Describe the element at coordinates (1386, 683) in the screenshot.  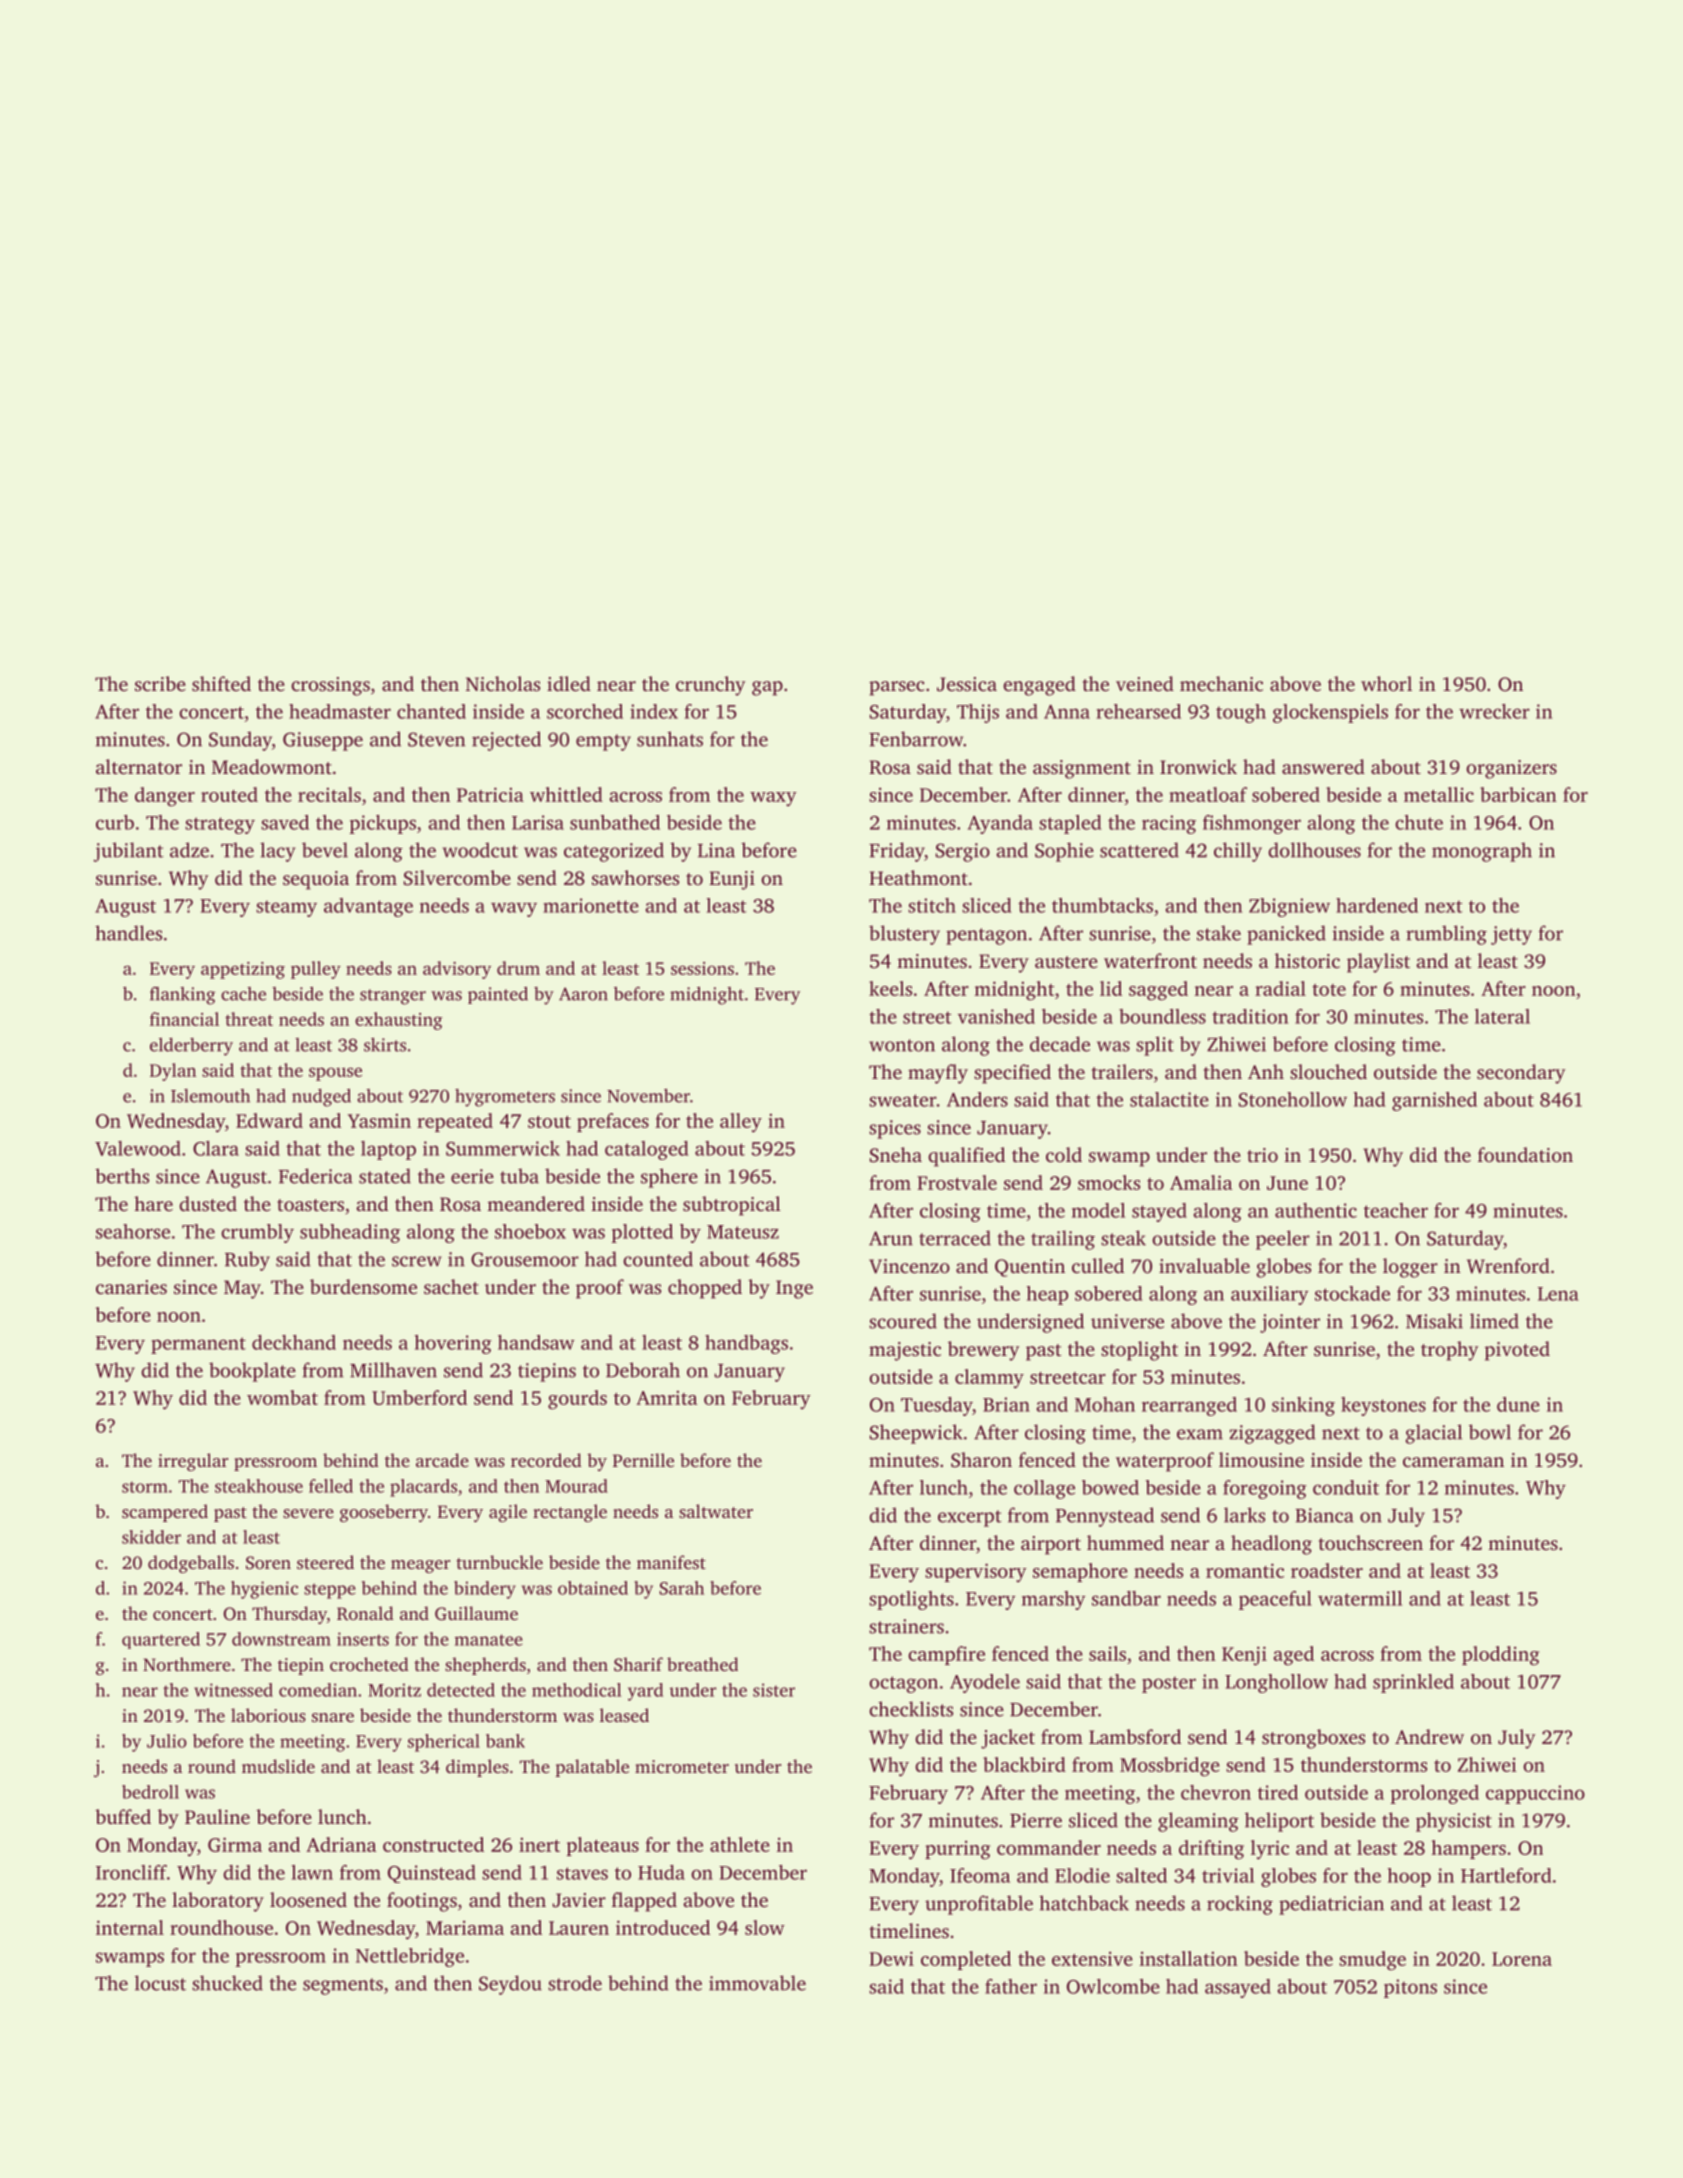
I see `whorl` at that location.
